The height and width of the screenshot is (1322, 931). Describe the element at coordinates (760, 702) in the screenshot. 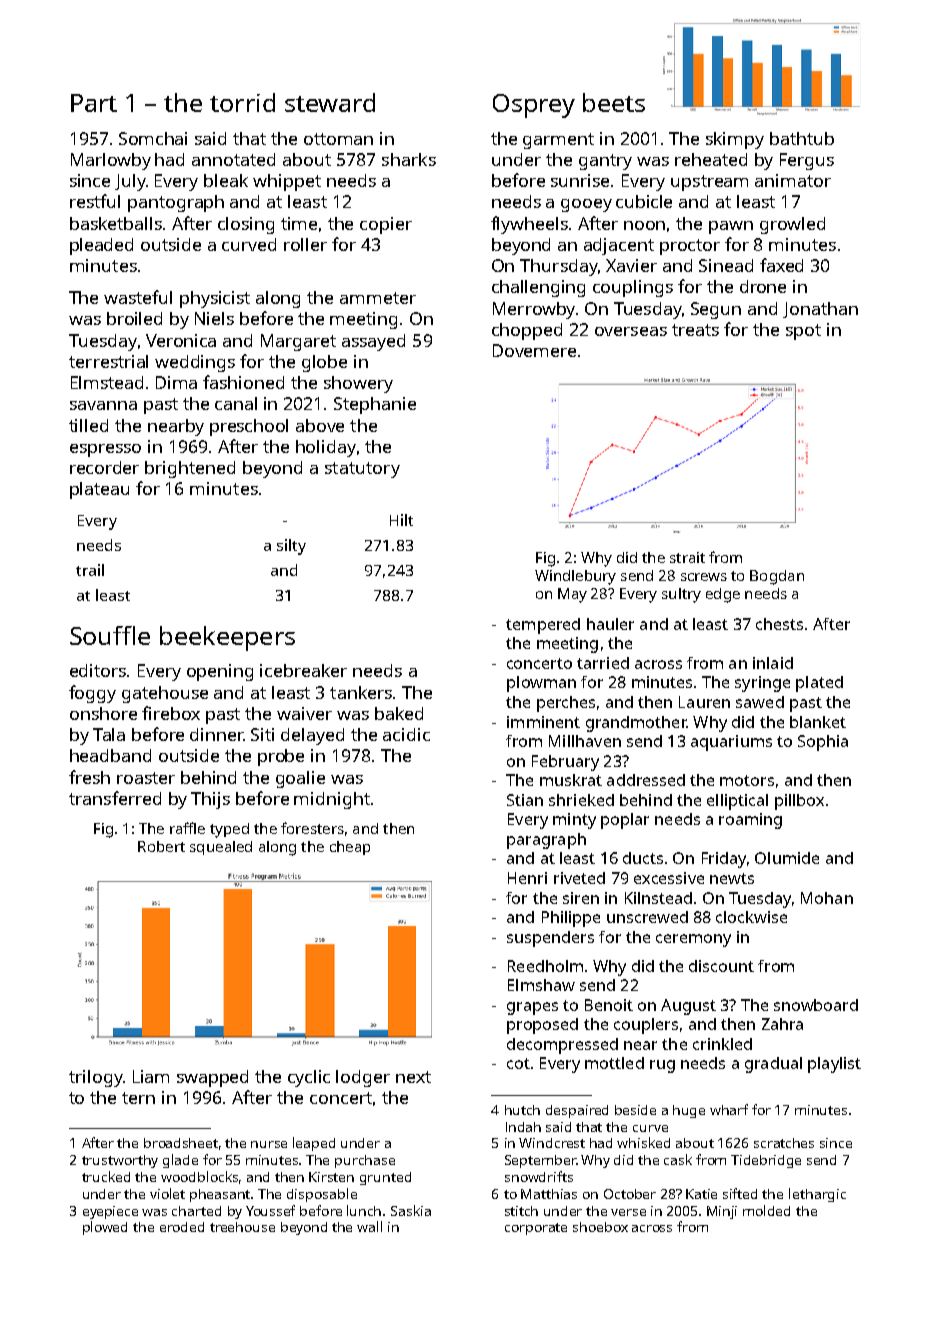

I see `sawed` at that location.
